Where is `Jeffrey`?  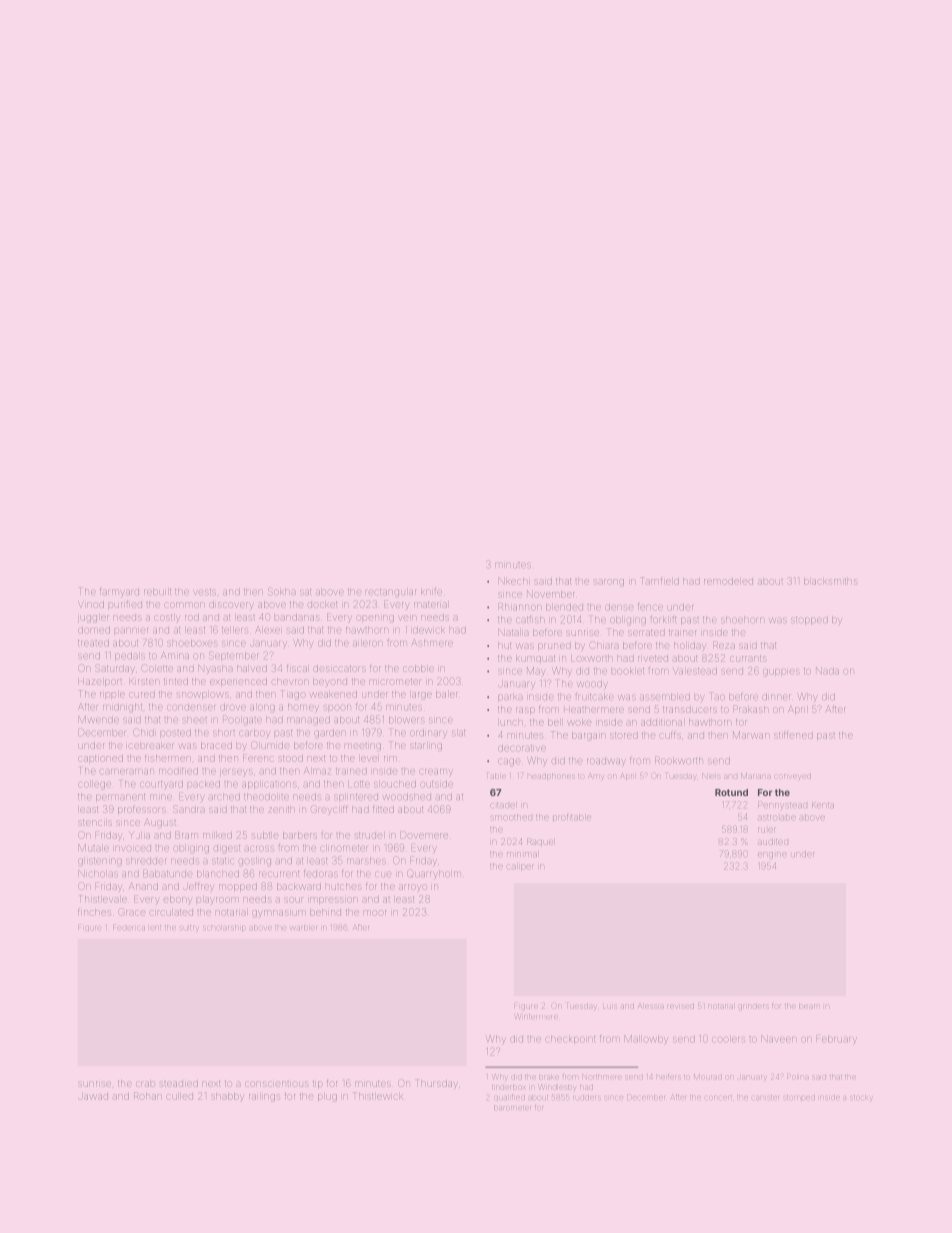
Jeffrey is located at coordinates (198, 888).
